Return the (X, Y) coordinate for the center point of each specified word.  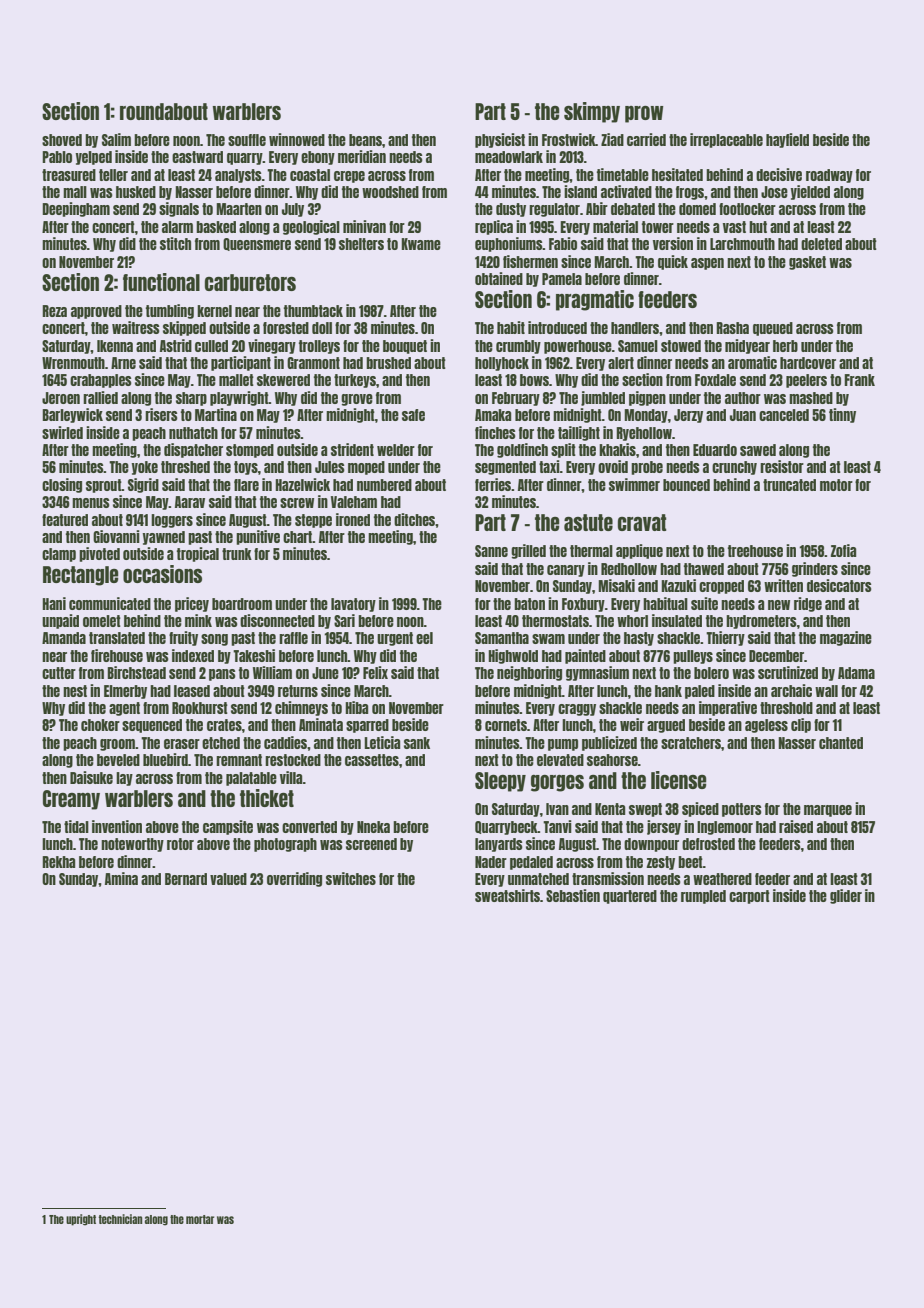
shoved (62, 140)
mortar (200, 1219)
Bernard (186, 879)
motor (836, 485)
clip (801, 725)
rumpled (703, 897)
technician (120, 1219)
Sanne (491, 551)
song (214, 640)
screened (371, 844)
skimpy (592, 112)
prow (644, 114)
